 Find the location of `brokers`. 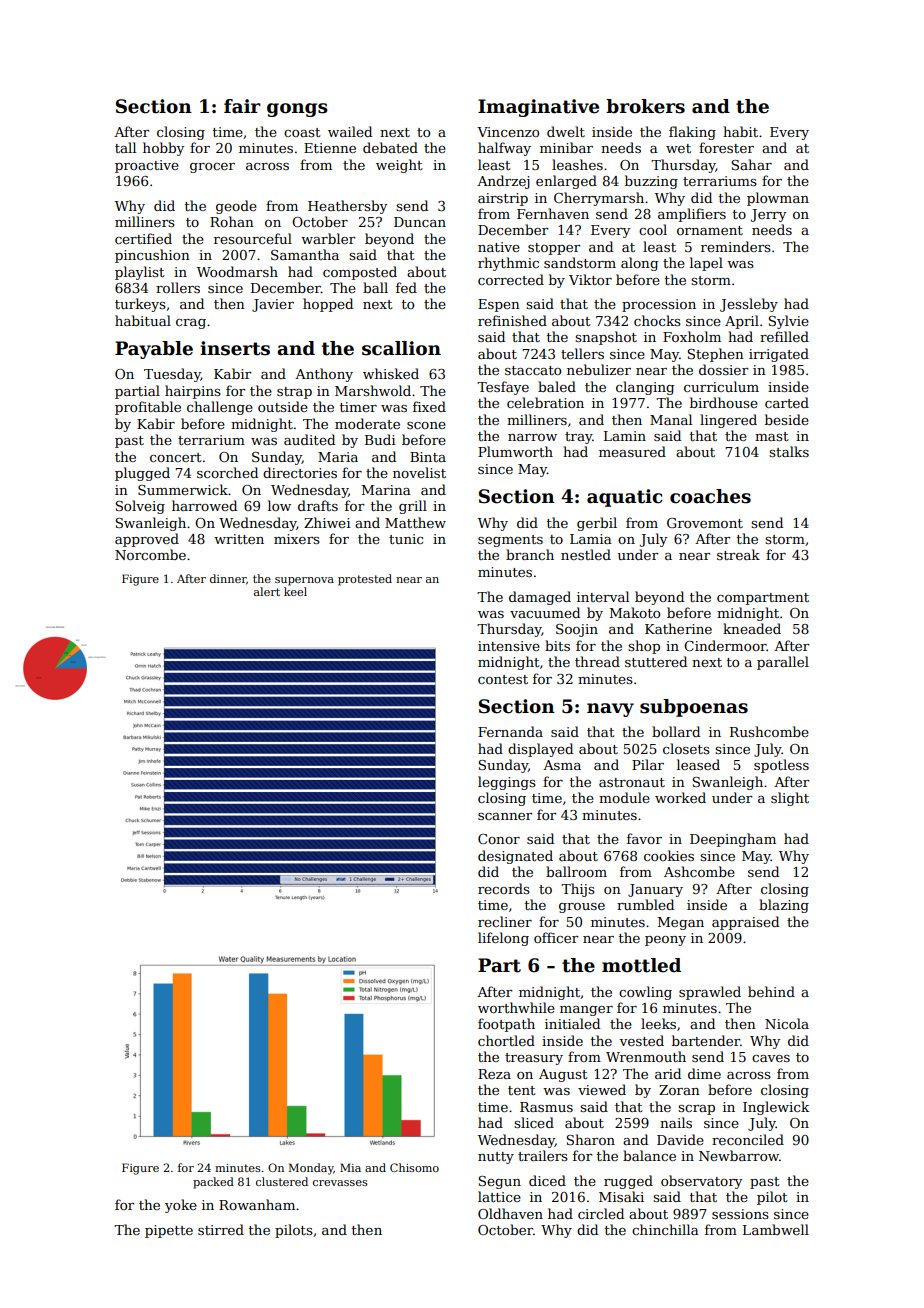

brokers is located at coordinates (645, 106).
